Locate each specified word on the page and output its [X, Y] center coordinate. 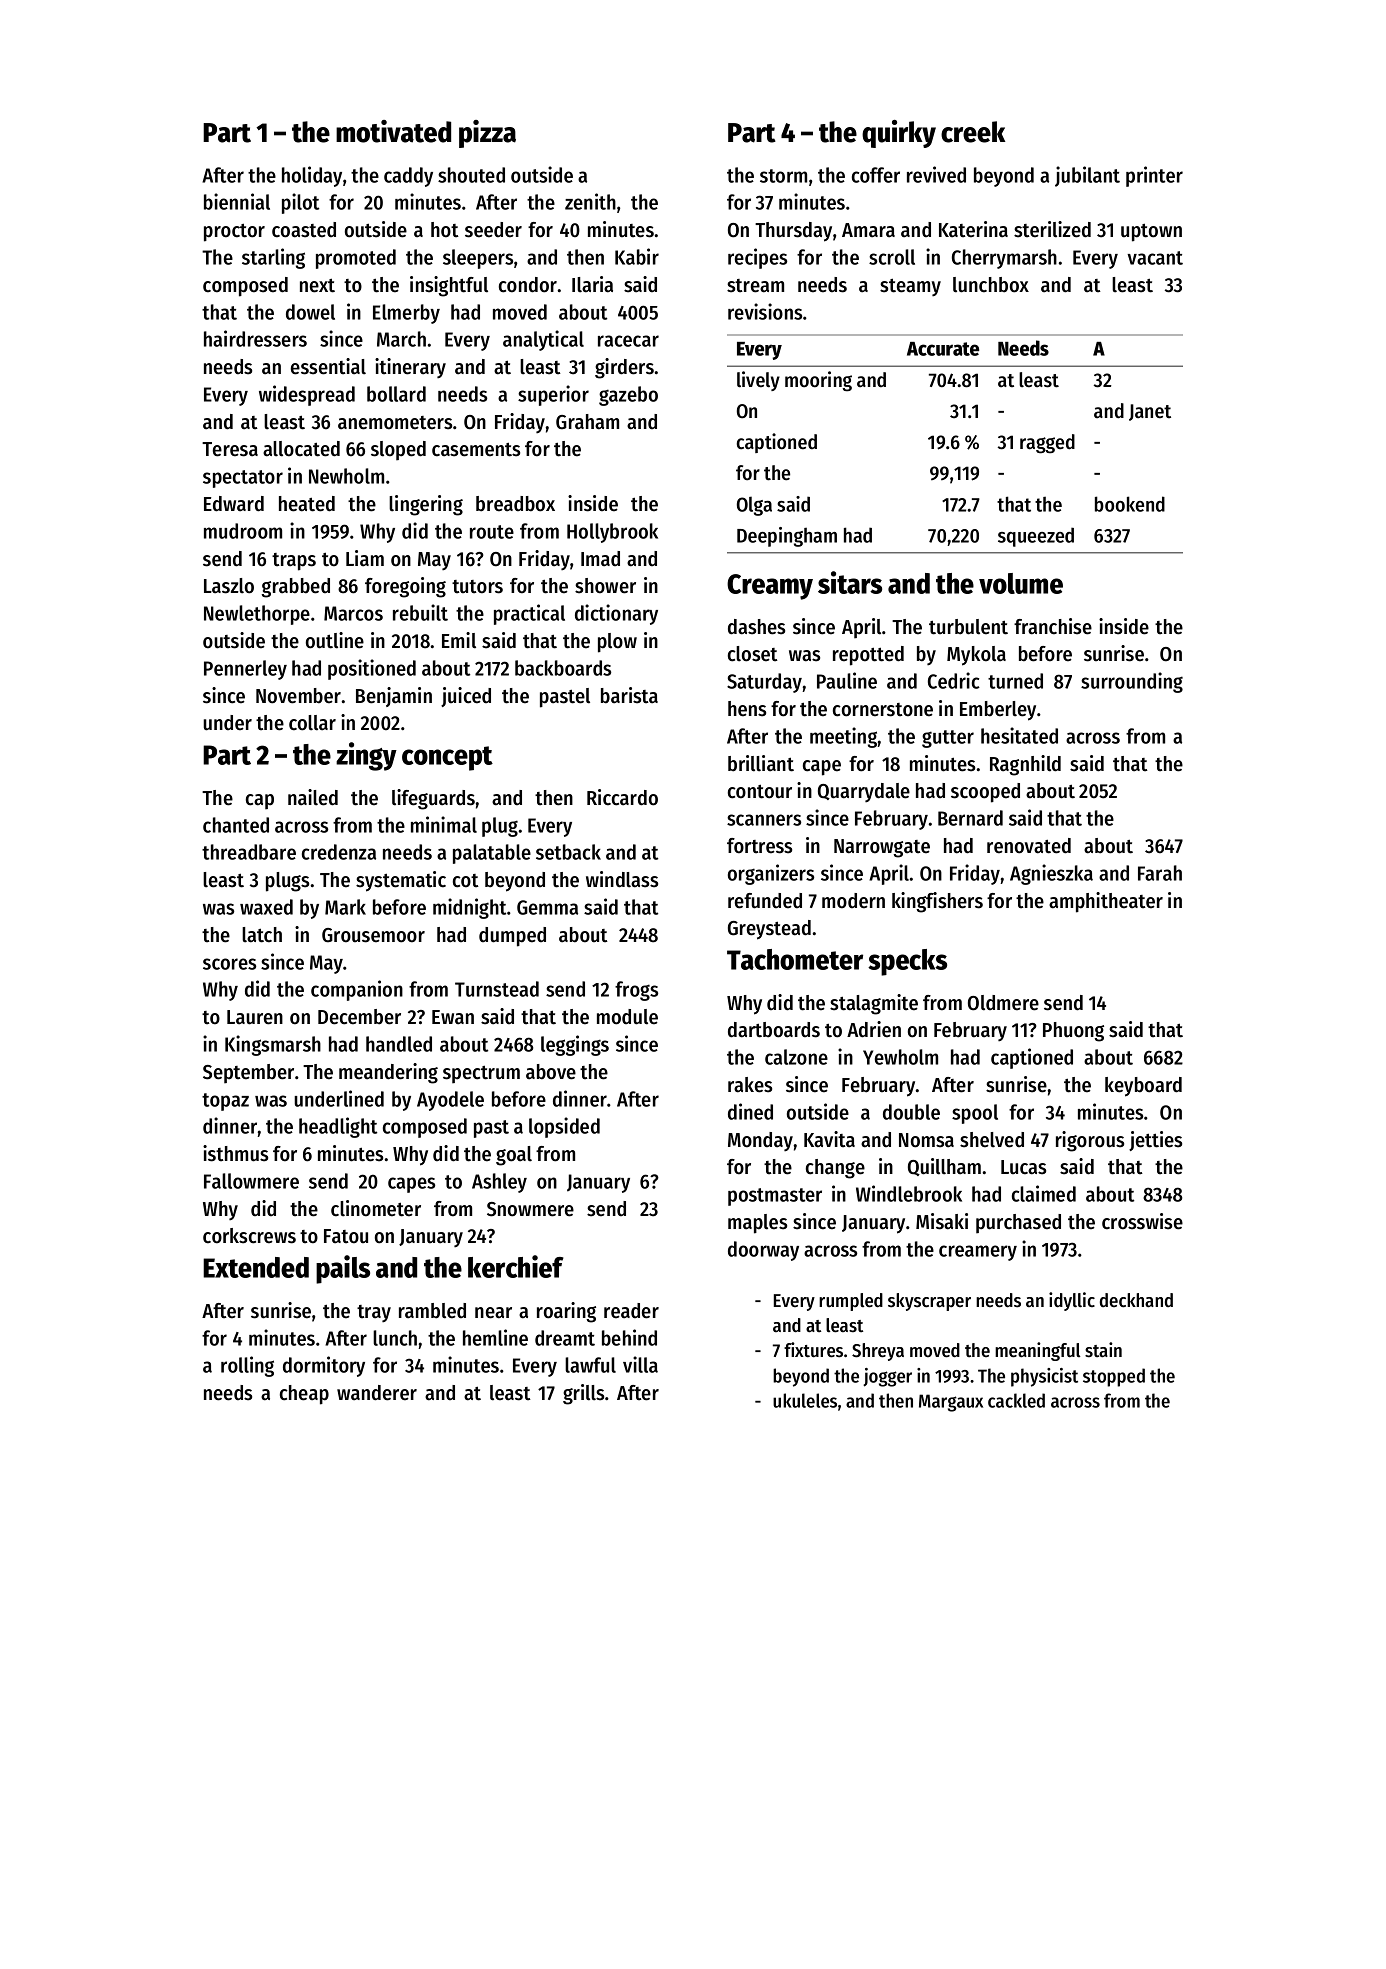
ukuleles [805, 1400]
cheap [304, 1395]
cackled [1016, 1400]
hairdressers [255, 338]
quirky [899, 134]
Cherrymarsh [1004, 259]
